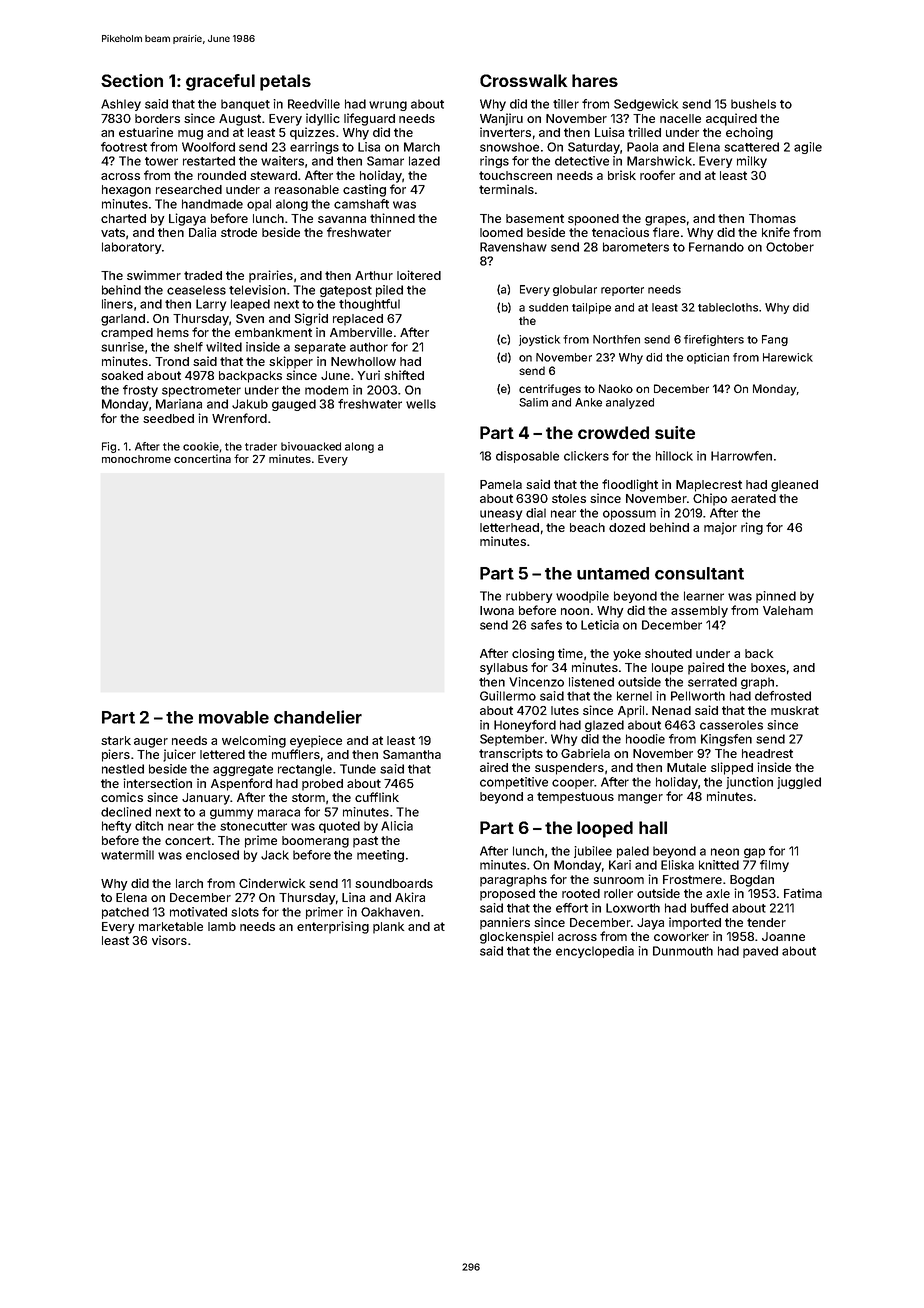 The height and width of the screenshot is (1308, 924). Describe the element at coordinates (122, 797) in the screenshot. I see `comics` at that location.
